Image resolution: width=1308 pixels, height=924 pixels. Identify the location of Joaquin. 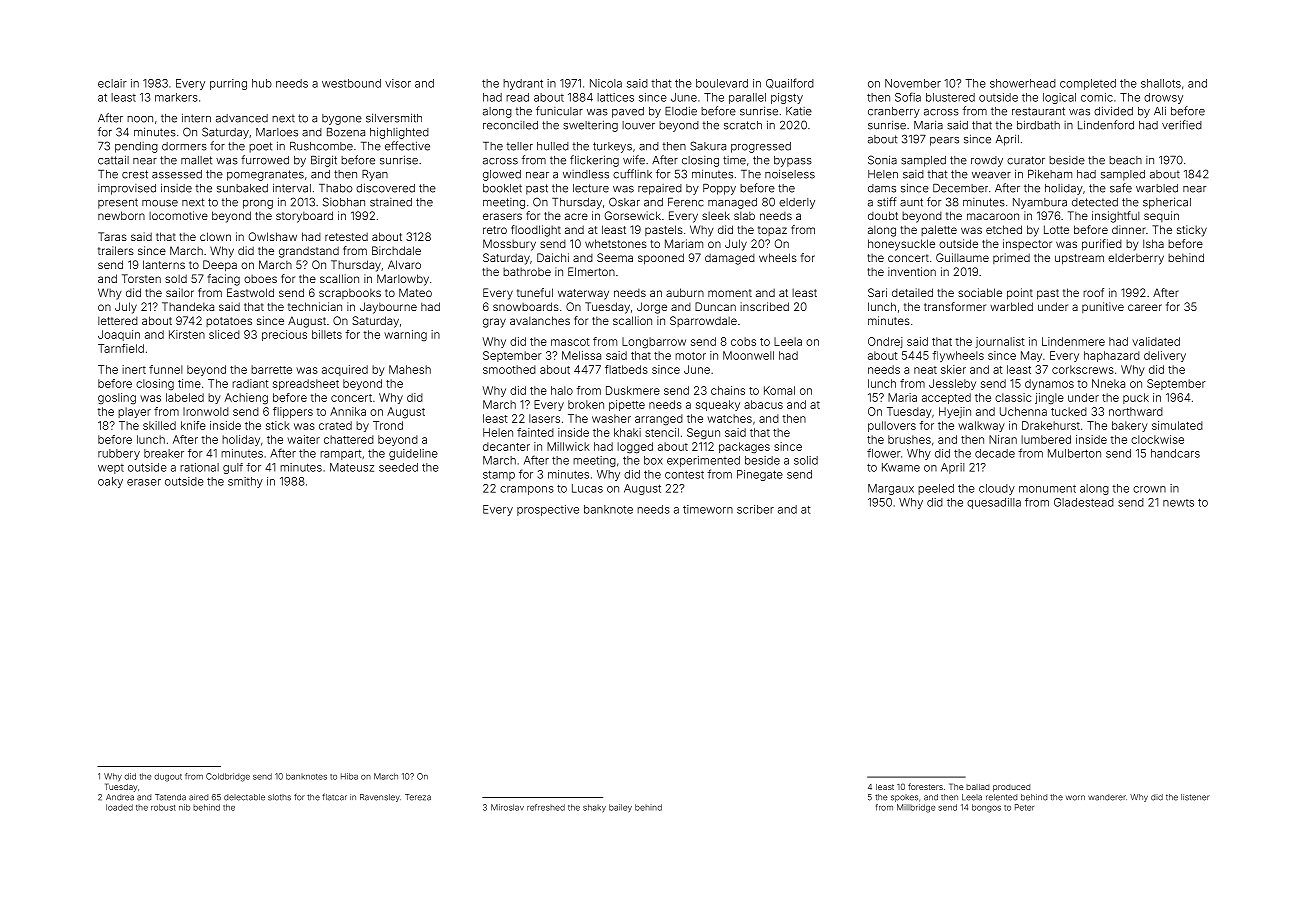
(119, 335).
